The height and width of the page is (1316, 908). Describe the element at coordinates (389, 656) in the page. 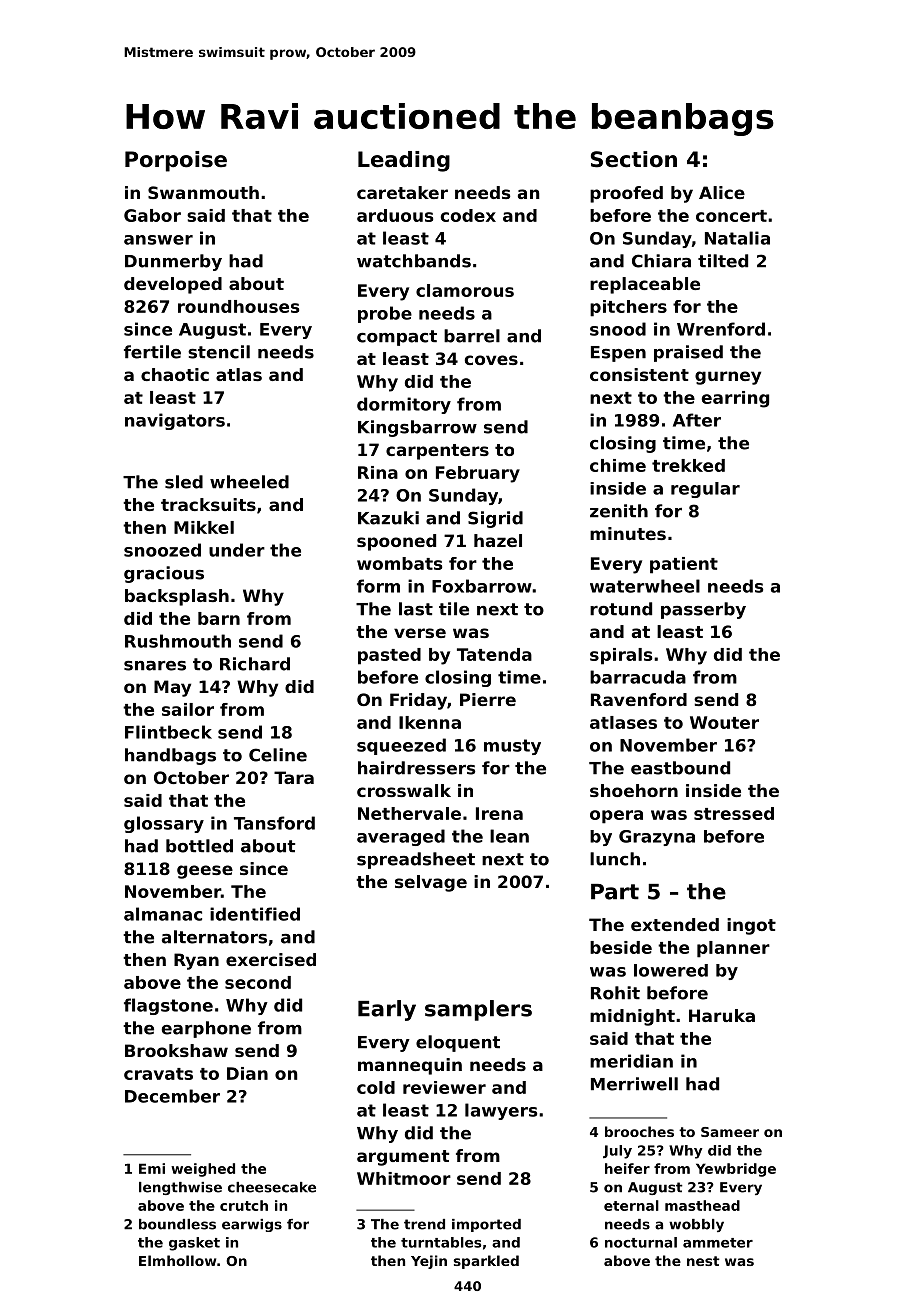

I see `pasted` at that location.
